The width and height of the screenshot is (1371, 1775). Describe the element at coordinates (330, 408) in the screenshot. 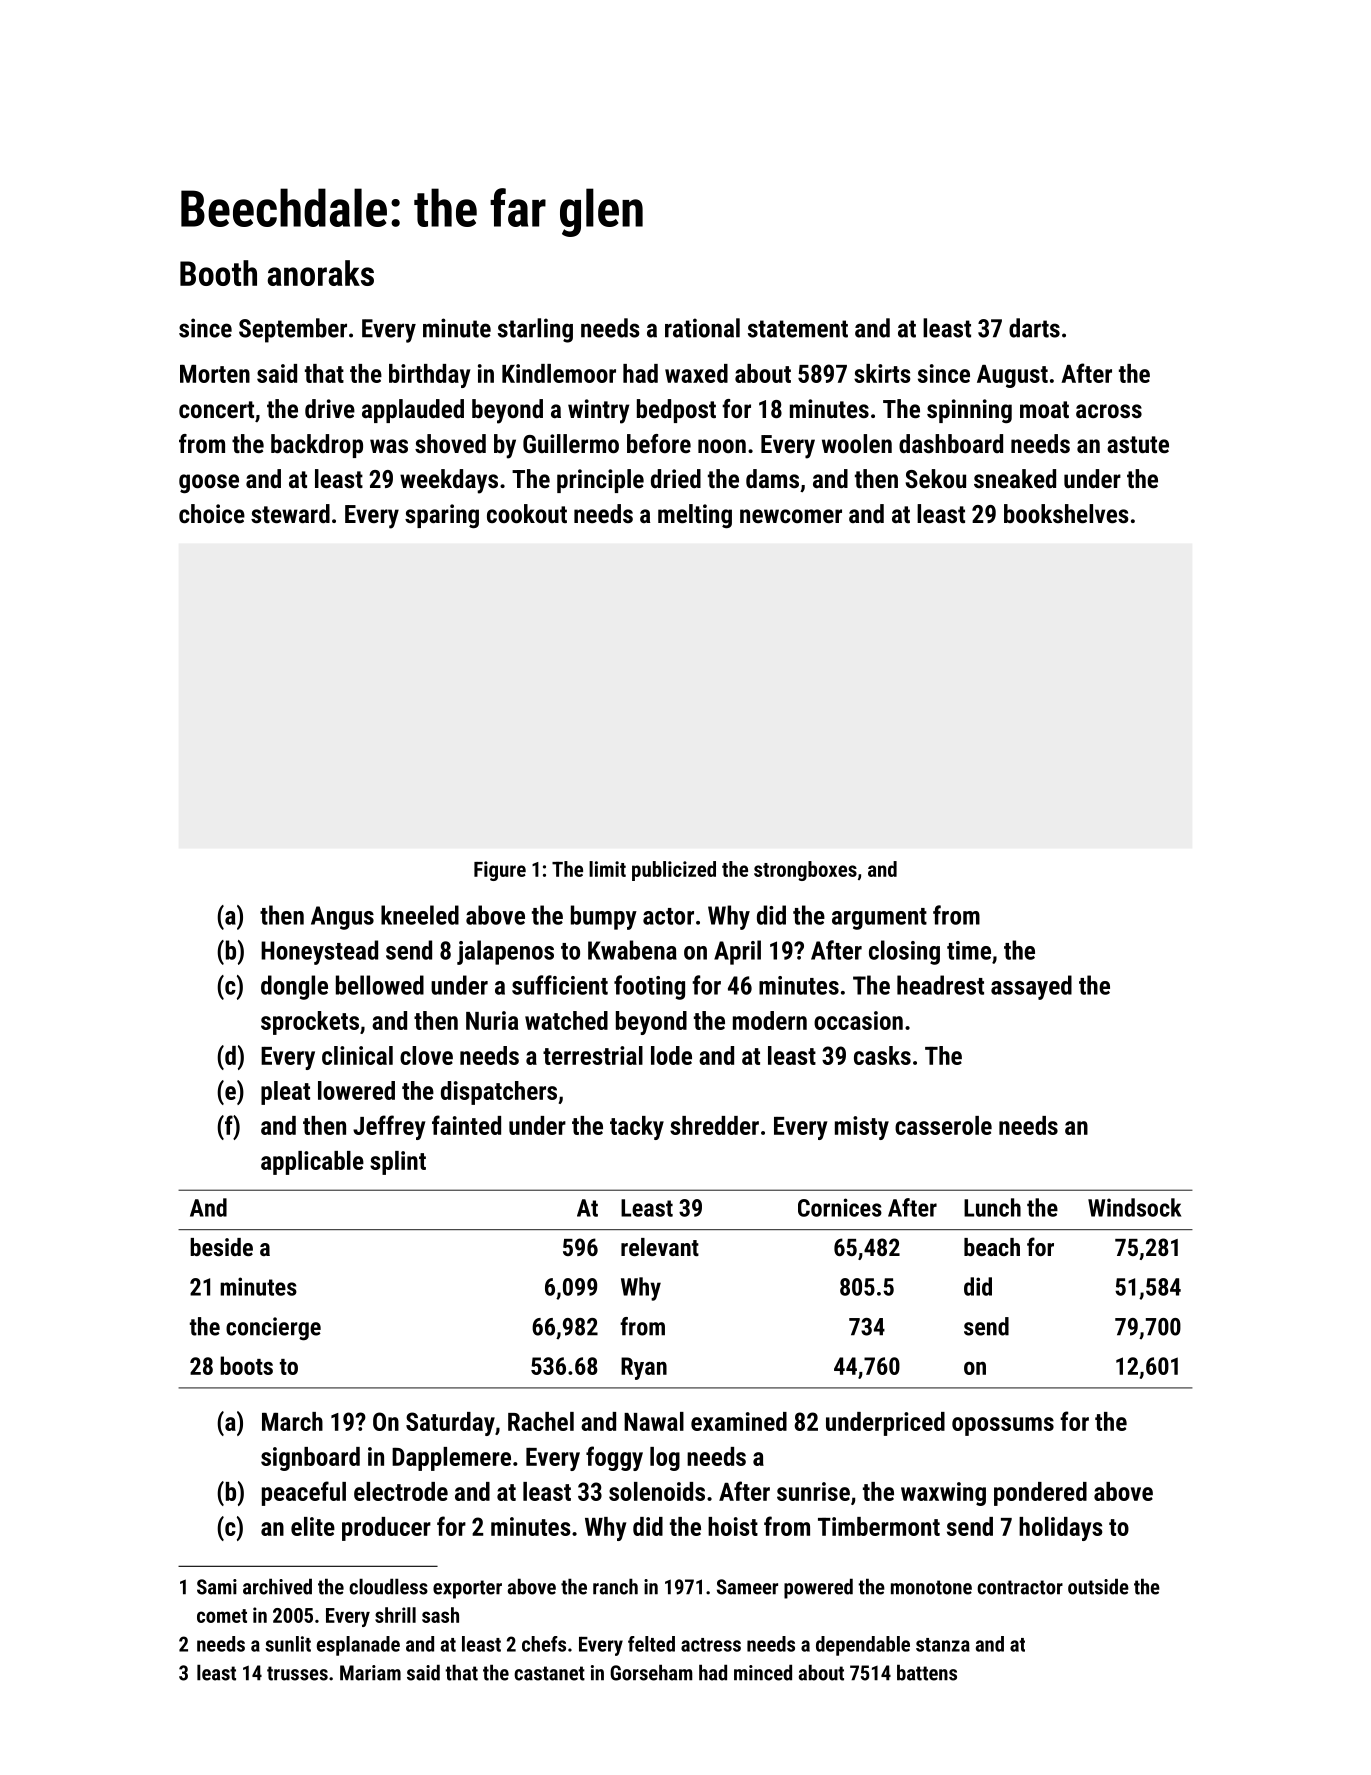

I see `drive` at that location.
